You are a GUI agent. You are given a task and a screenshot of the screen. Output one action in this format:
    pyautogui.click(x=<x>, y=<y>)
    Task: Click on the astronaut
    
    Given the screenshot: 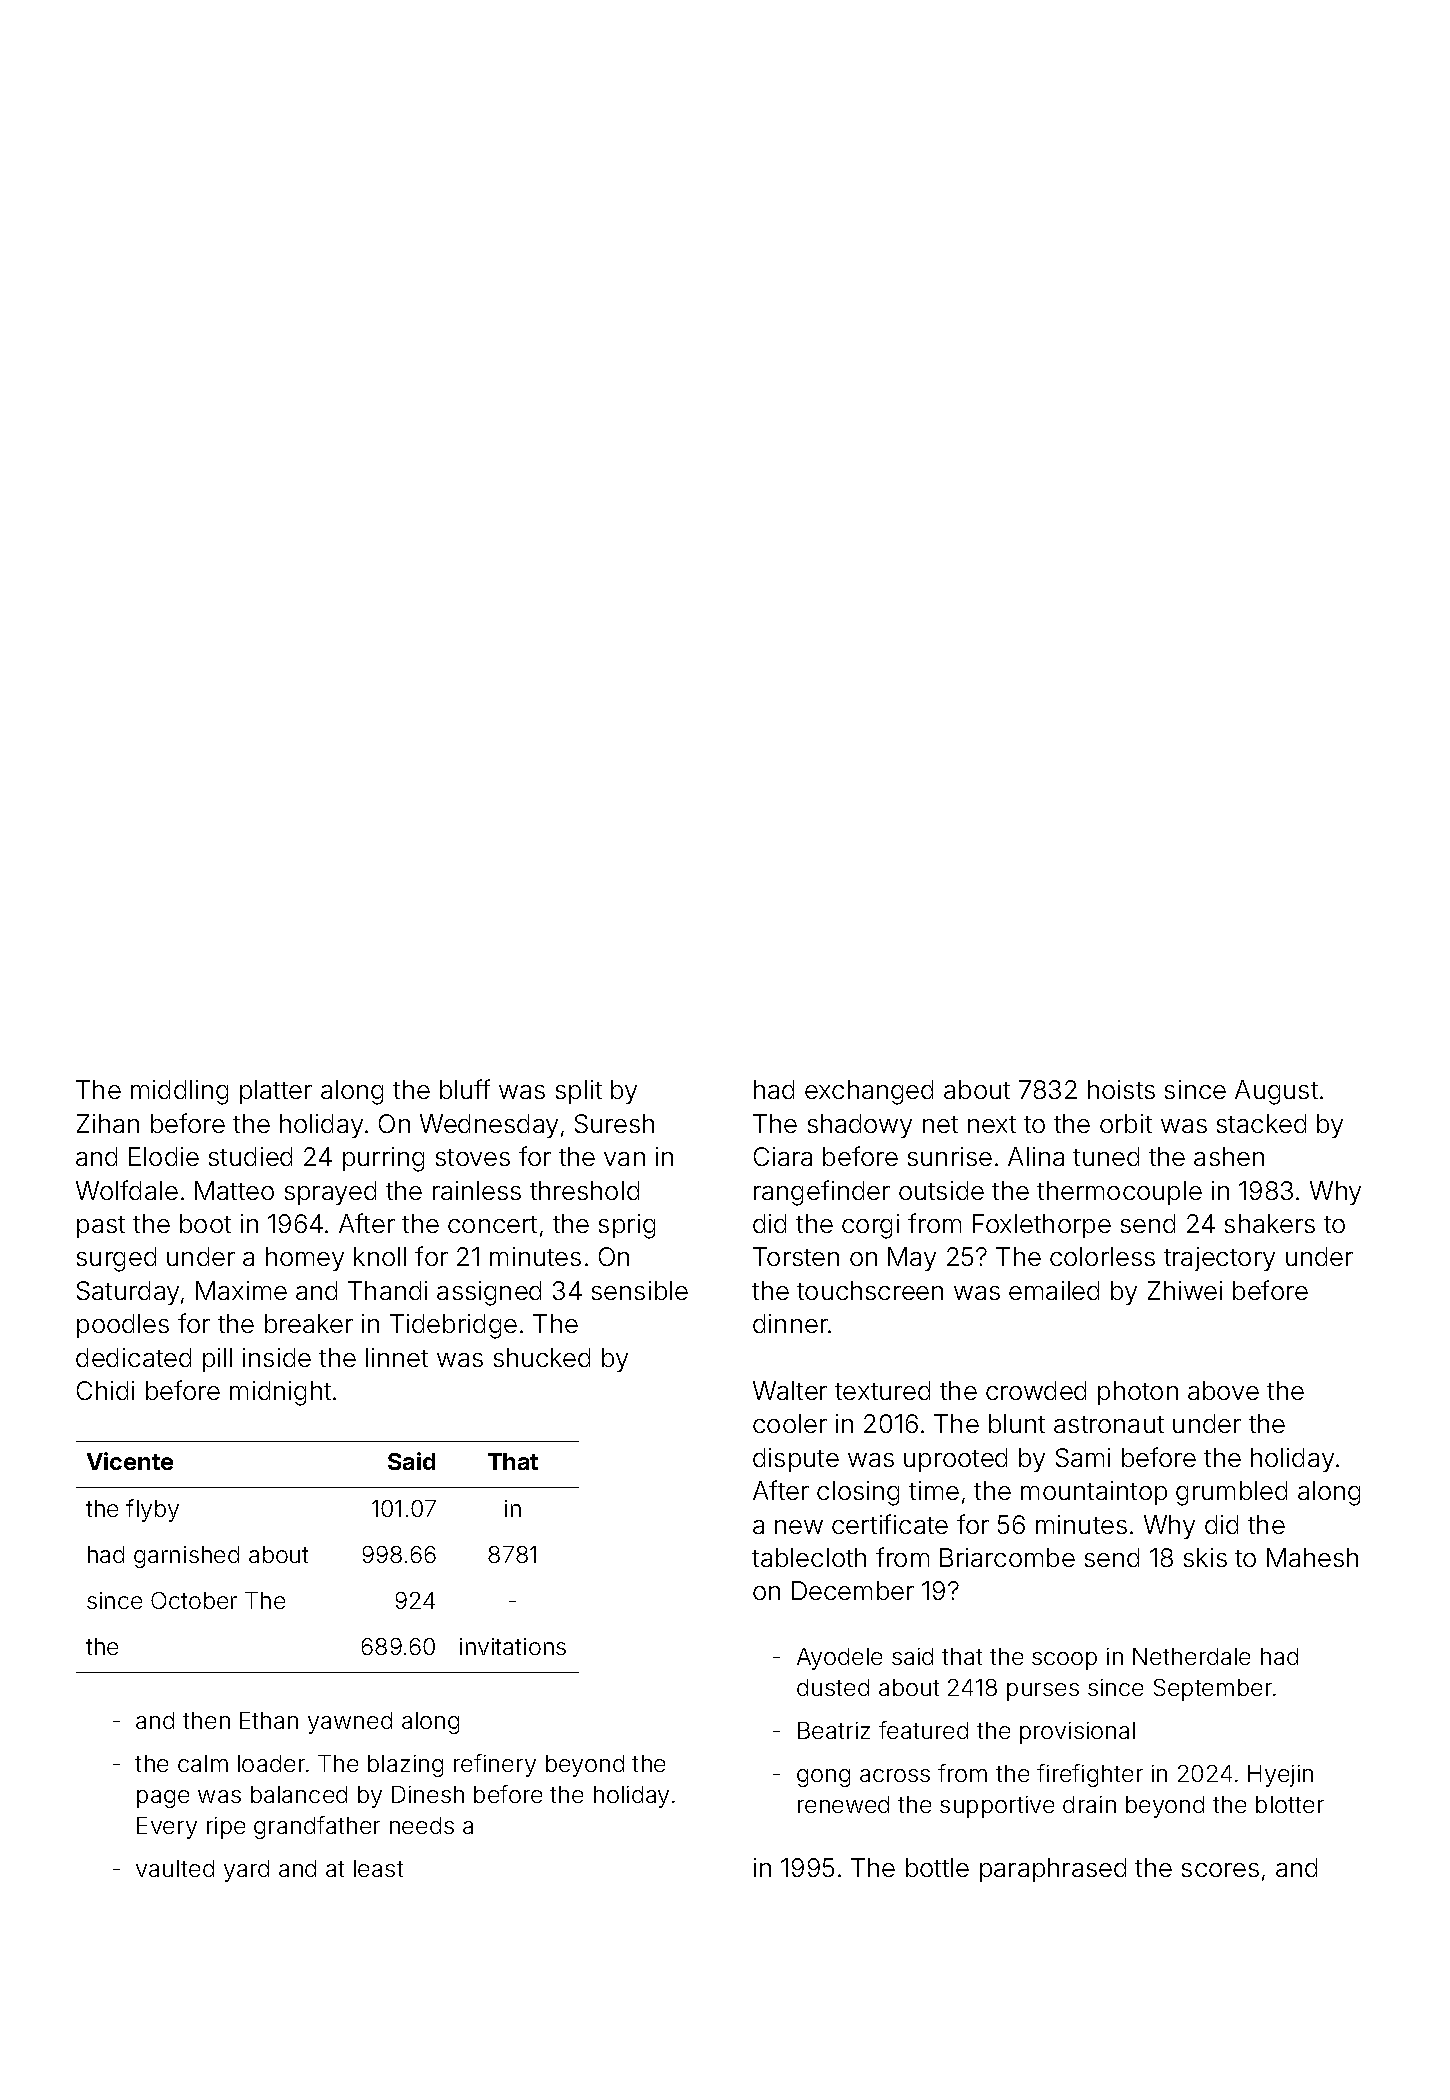 What is the action you would take?
    pyautogui.click(x=1109, y=1424)
